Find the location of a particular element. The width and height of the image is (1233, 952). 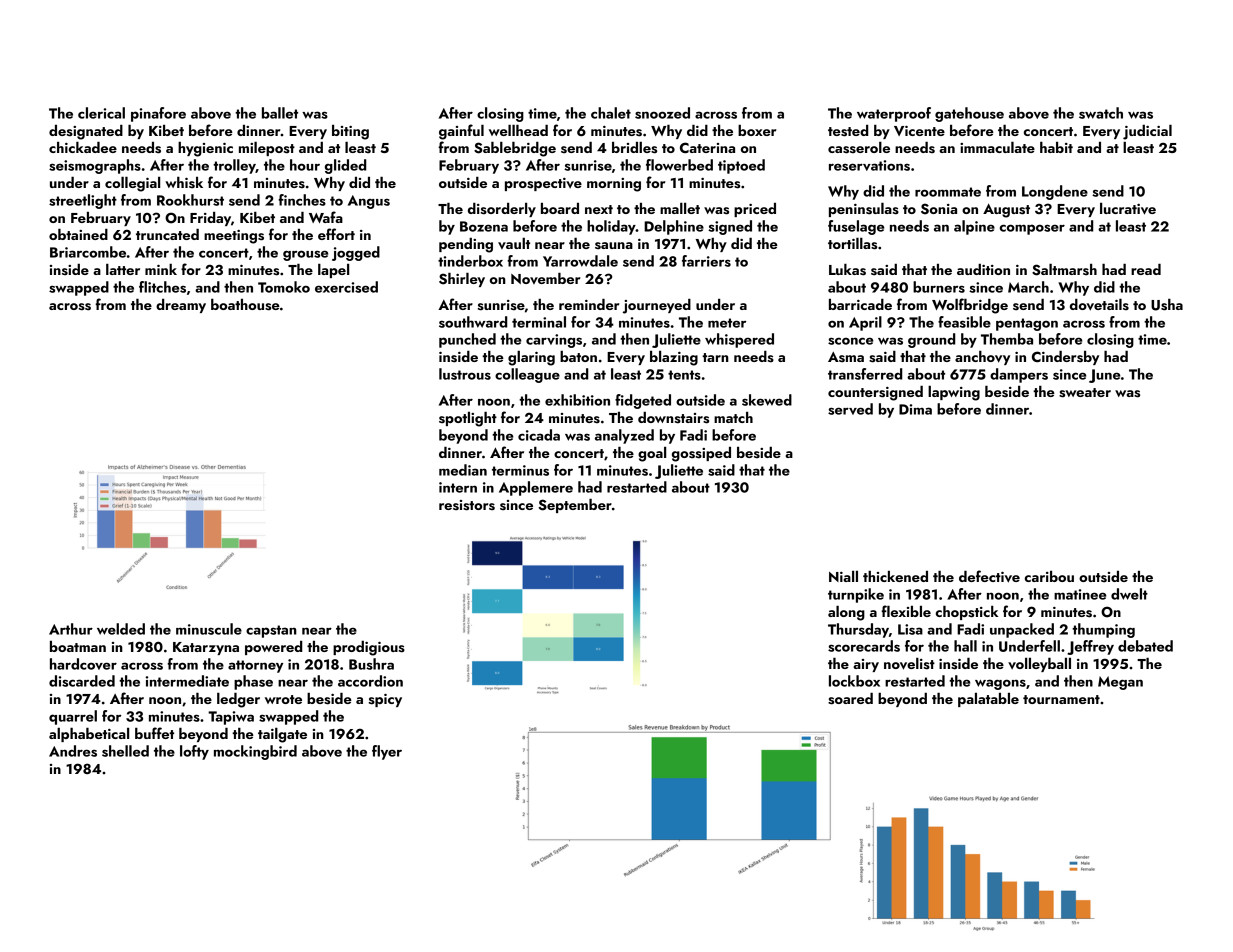

Niall is located at coordinates (843, 576).
